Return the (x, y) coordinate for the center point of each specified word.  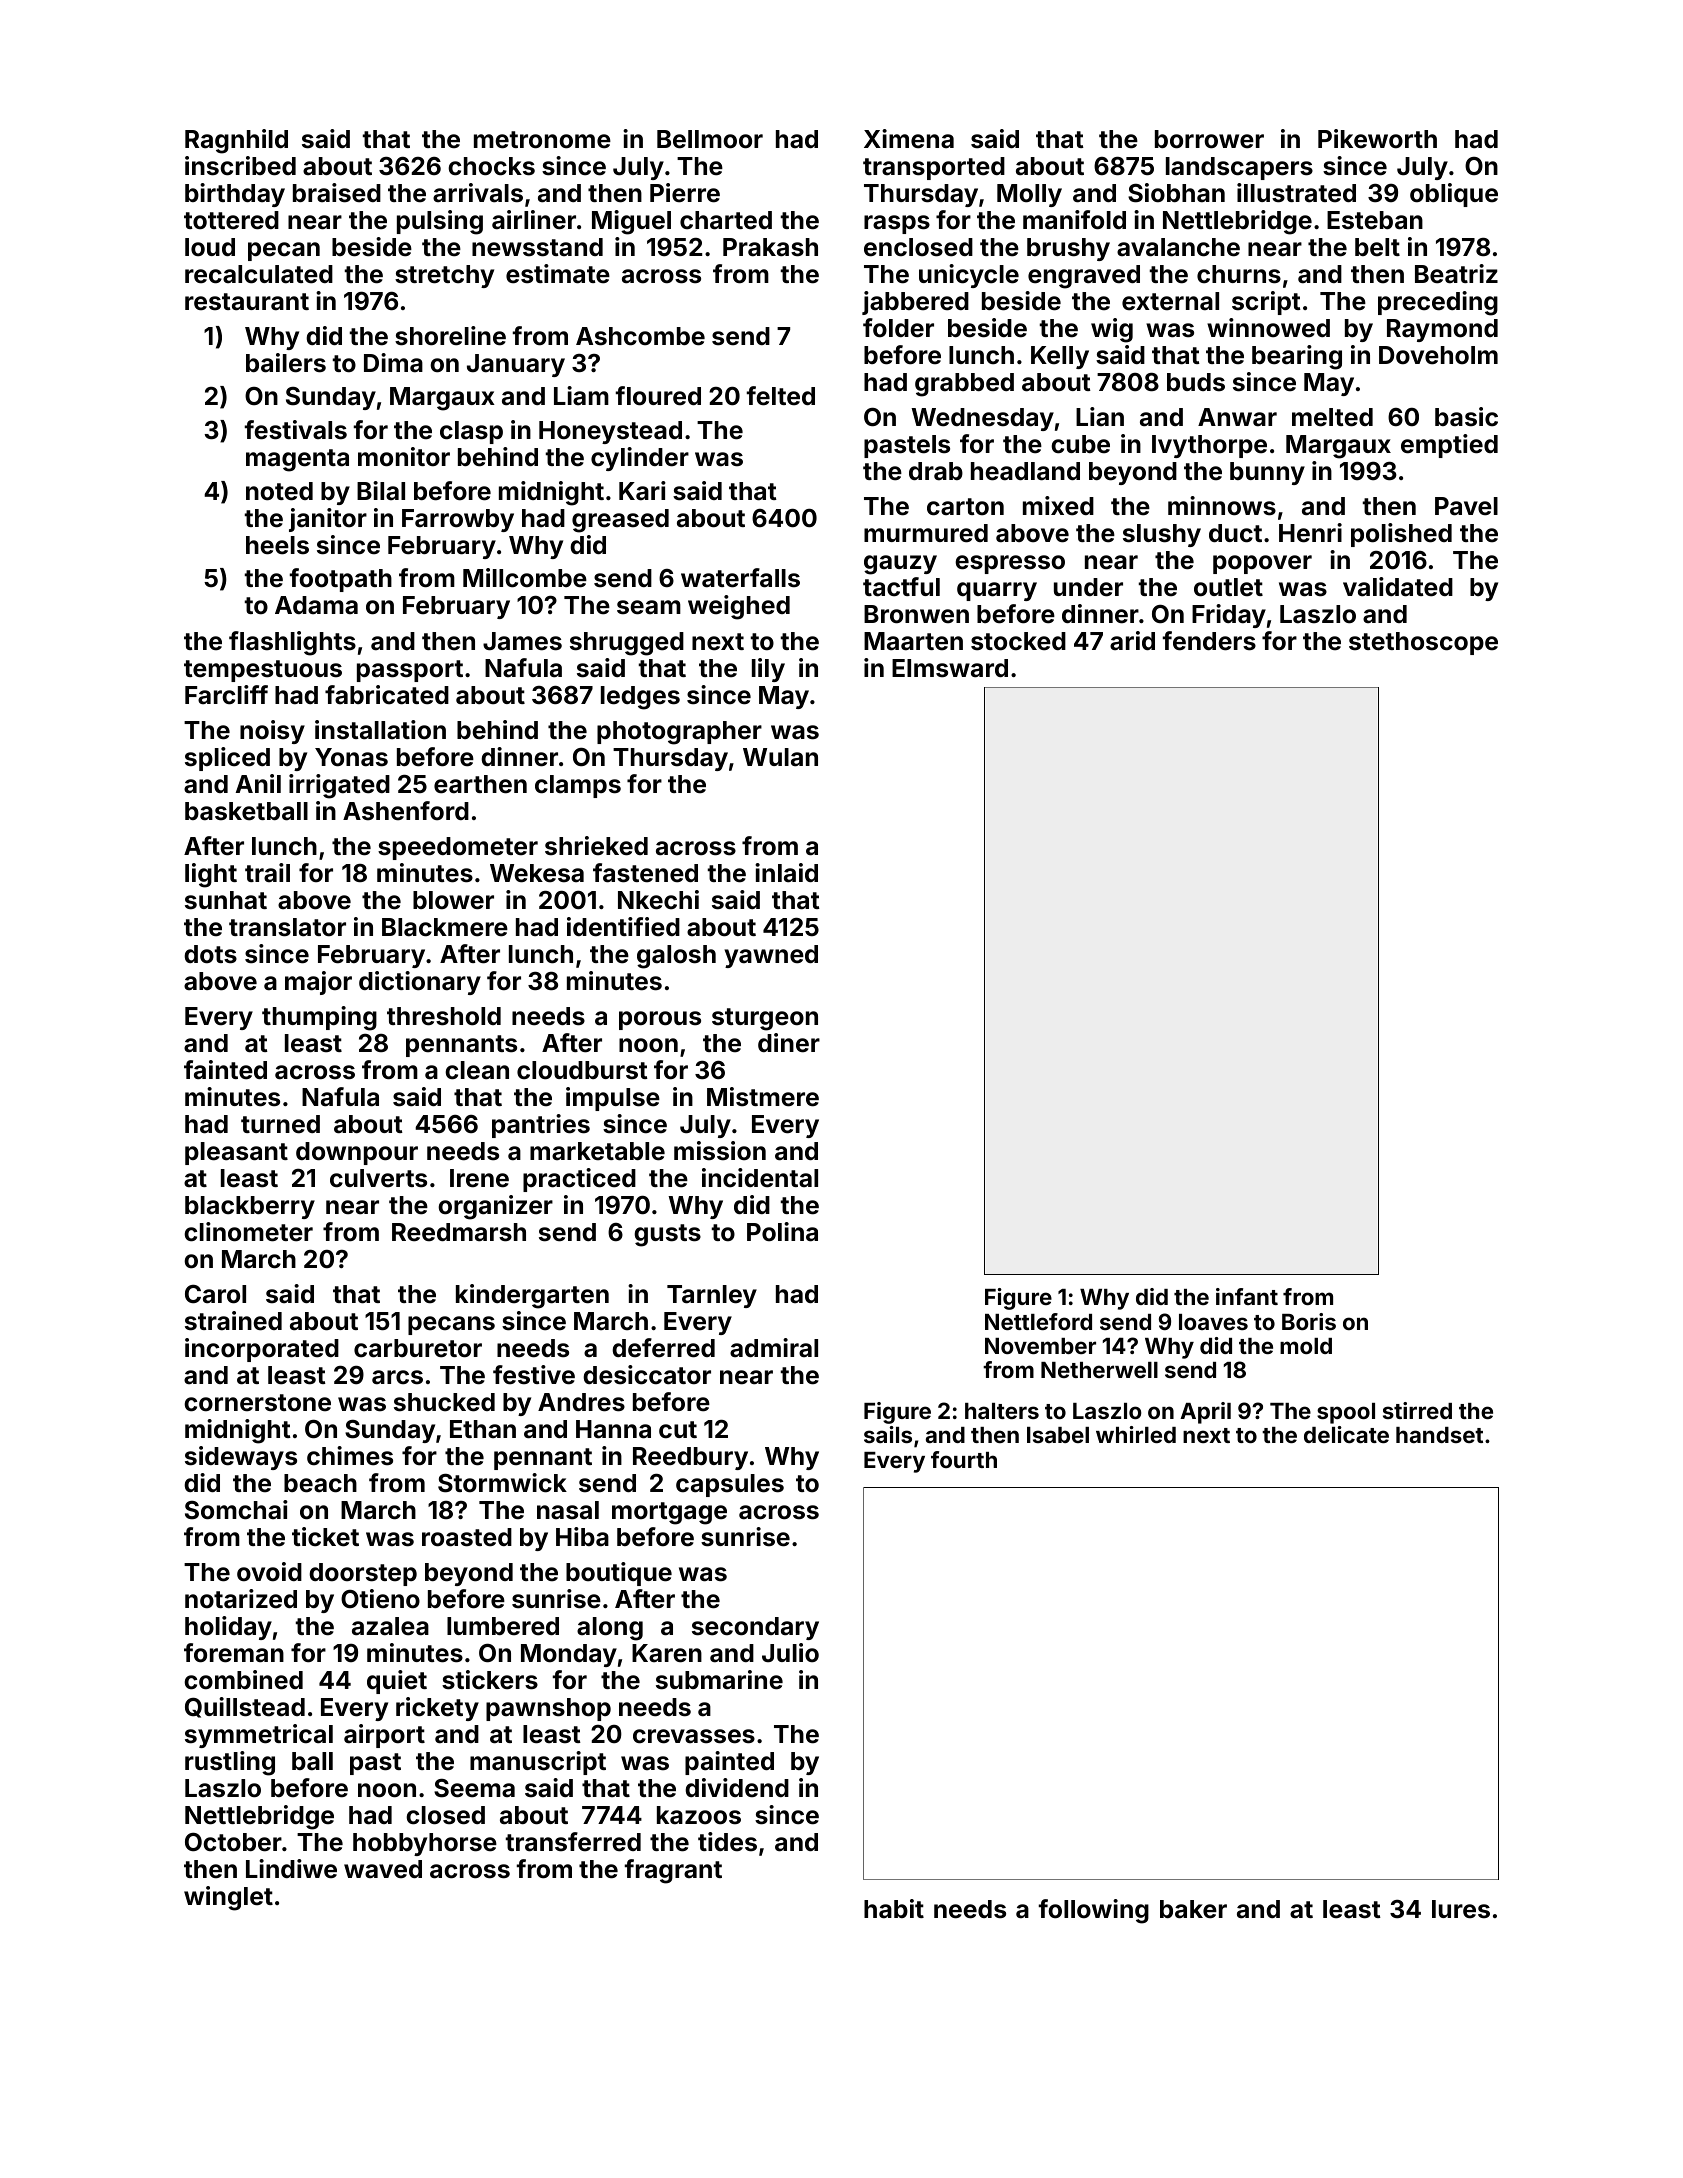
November (1040, 1346)
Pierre (685, 193)
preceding (1438, 303)
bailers (286, 363)
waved (383, 1869)
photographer (679, 733)
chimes (350, 1456)
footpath (340, 580)
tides (727, 1842)
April (1205, 1413)
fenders (1209, 641)
